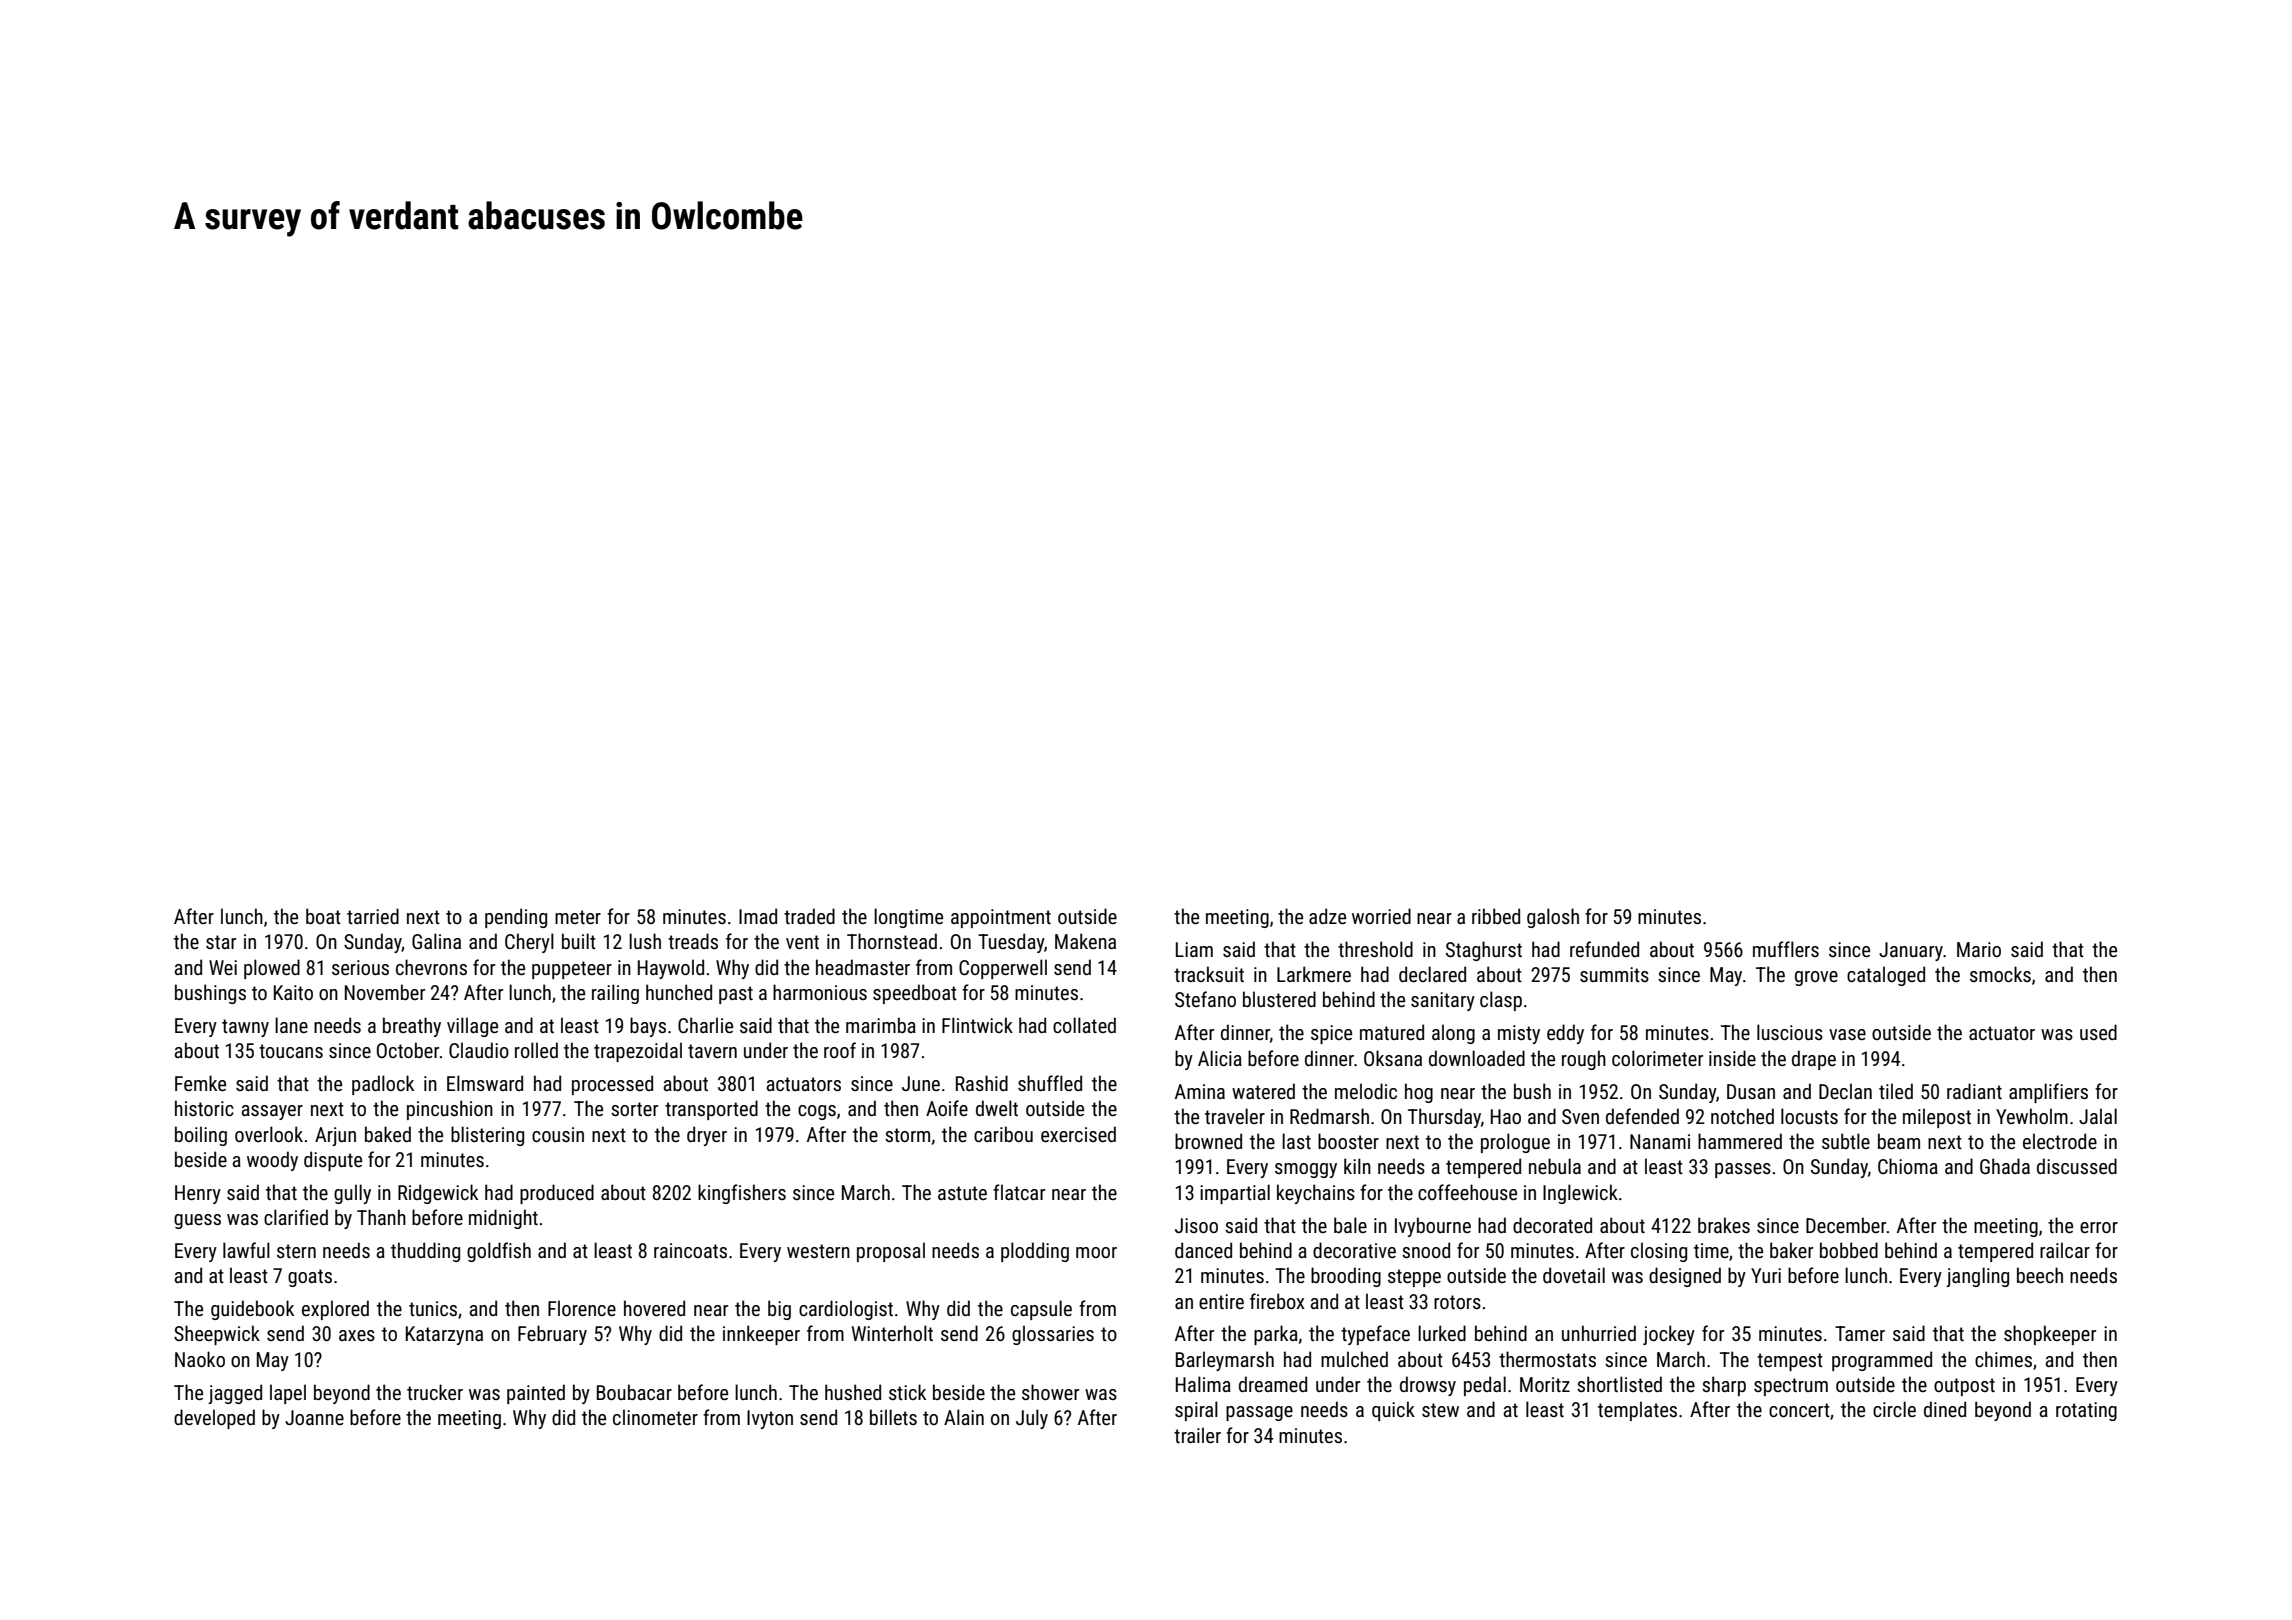 This screenshot has height=1620, width=2292. What do you see at coordinates (1393, 1411) in the screenshot?
I see `quick` at bounding box center [1393, 1411].
